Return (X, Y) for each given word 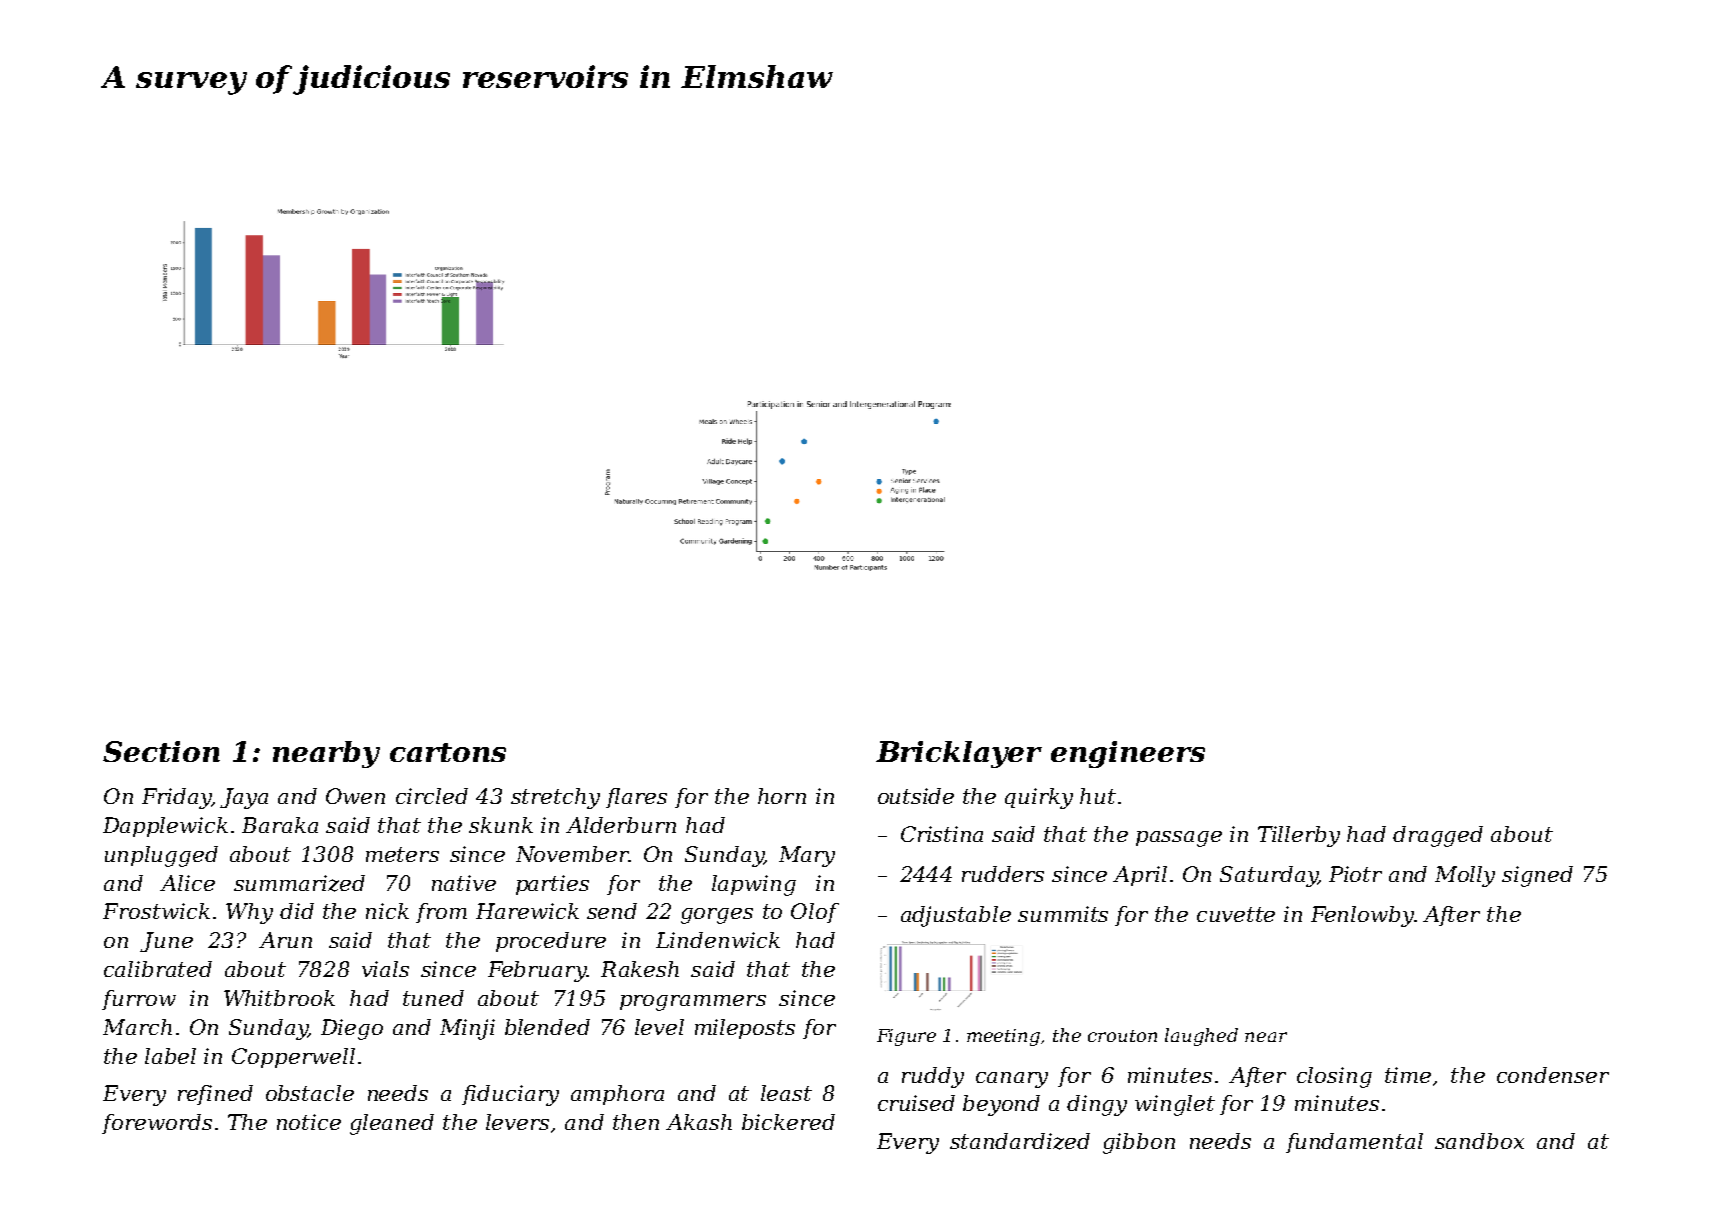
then (636, 1122)
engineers (1128, 754)
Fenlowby (1362, 916)
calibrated (158, 969)
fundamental (1354, 1143)
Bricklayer (959, 754)
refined (215, 1095)
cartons (448, 752)
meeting (1003, 1037)
